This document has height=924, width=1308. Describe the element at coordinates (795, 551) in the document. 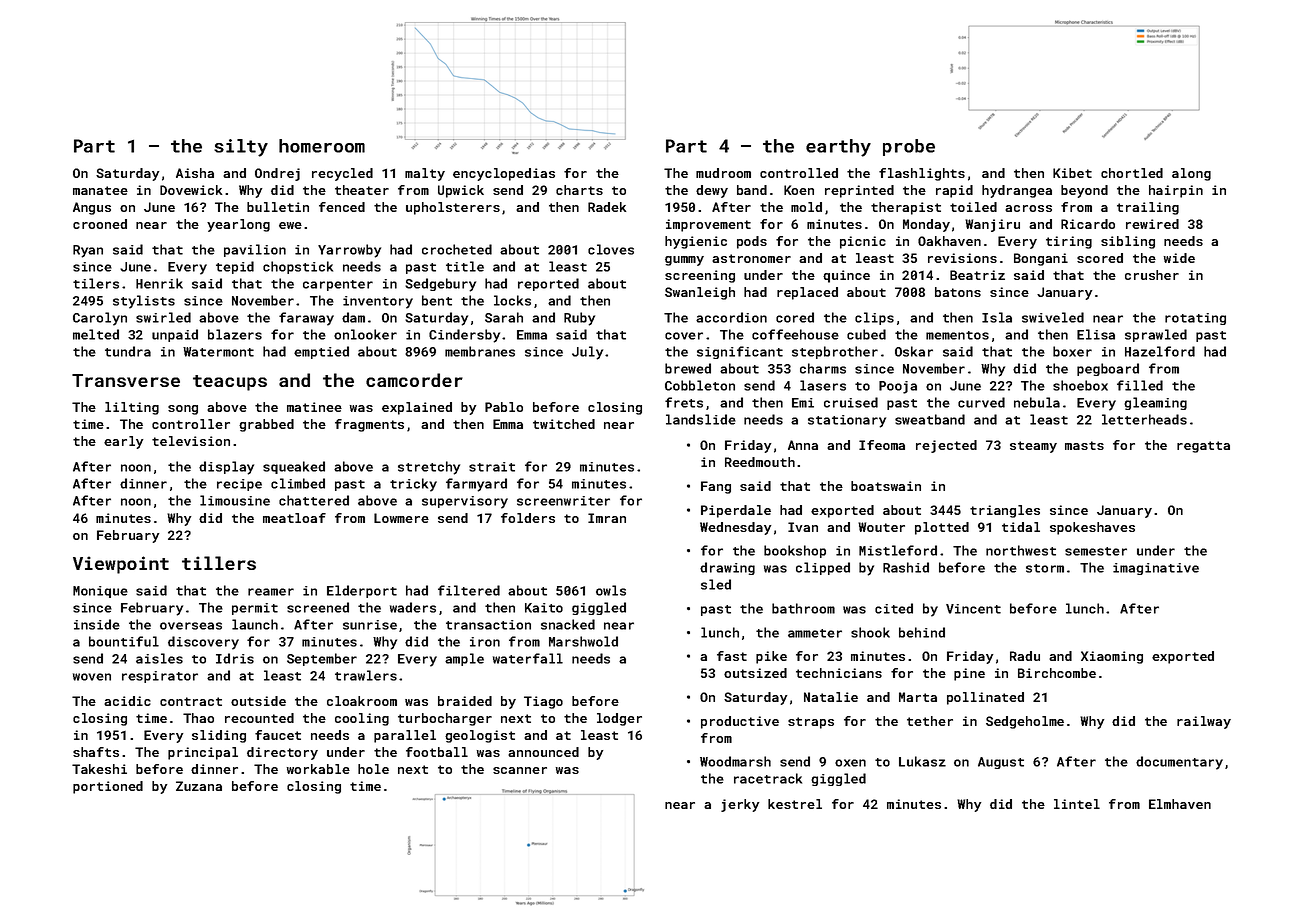

I see `bookshop` at that location.
